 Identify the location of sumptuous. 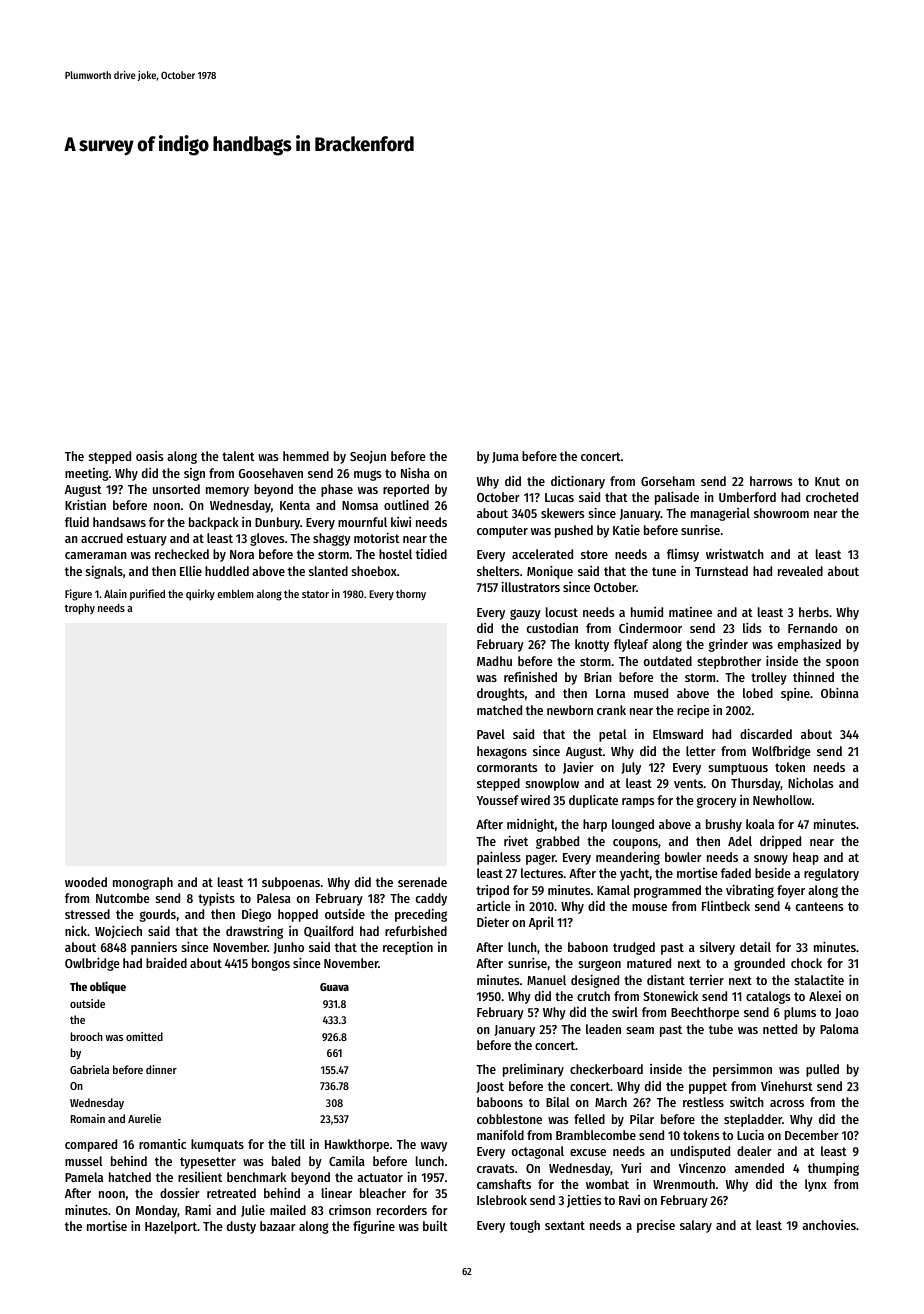
(738, 769).
